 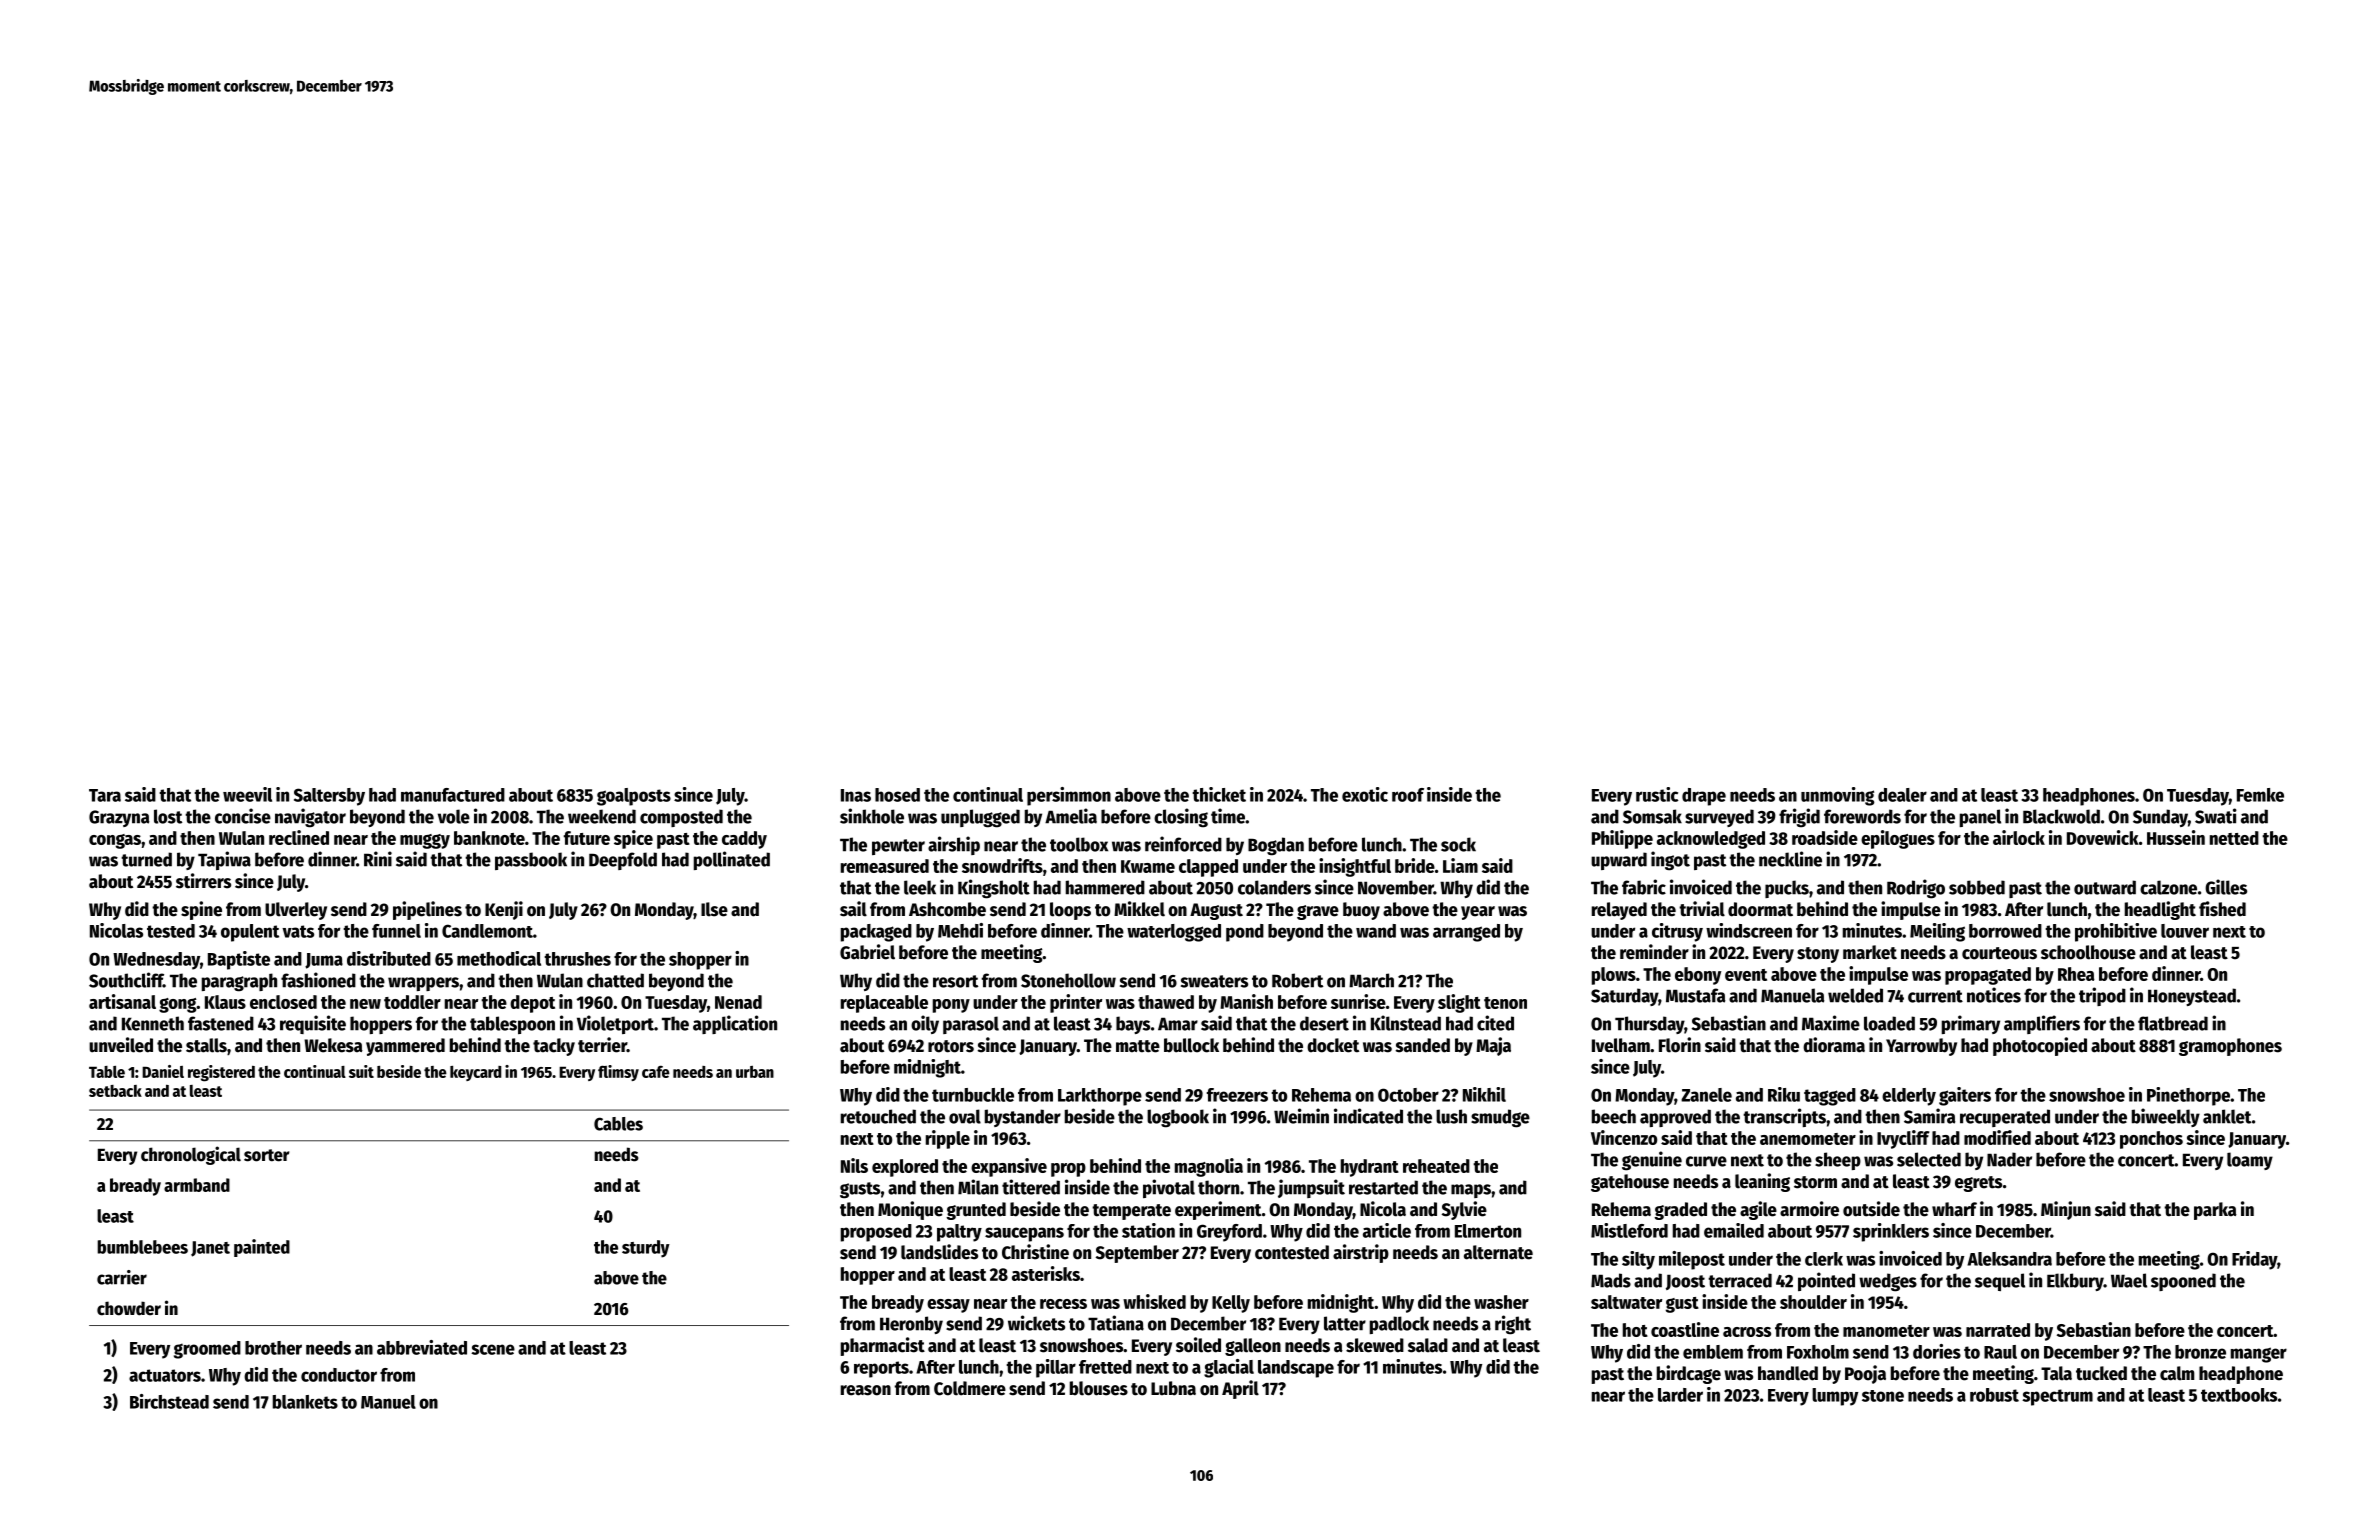 I want to click on Robert, so click(x=1297, y=980).
